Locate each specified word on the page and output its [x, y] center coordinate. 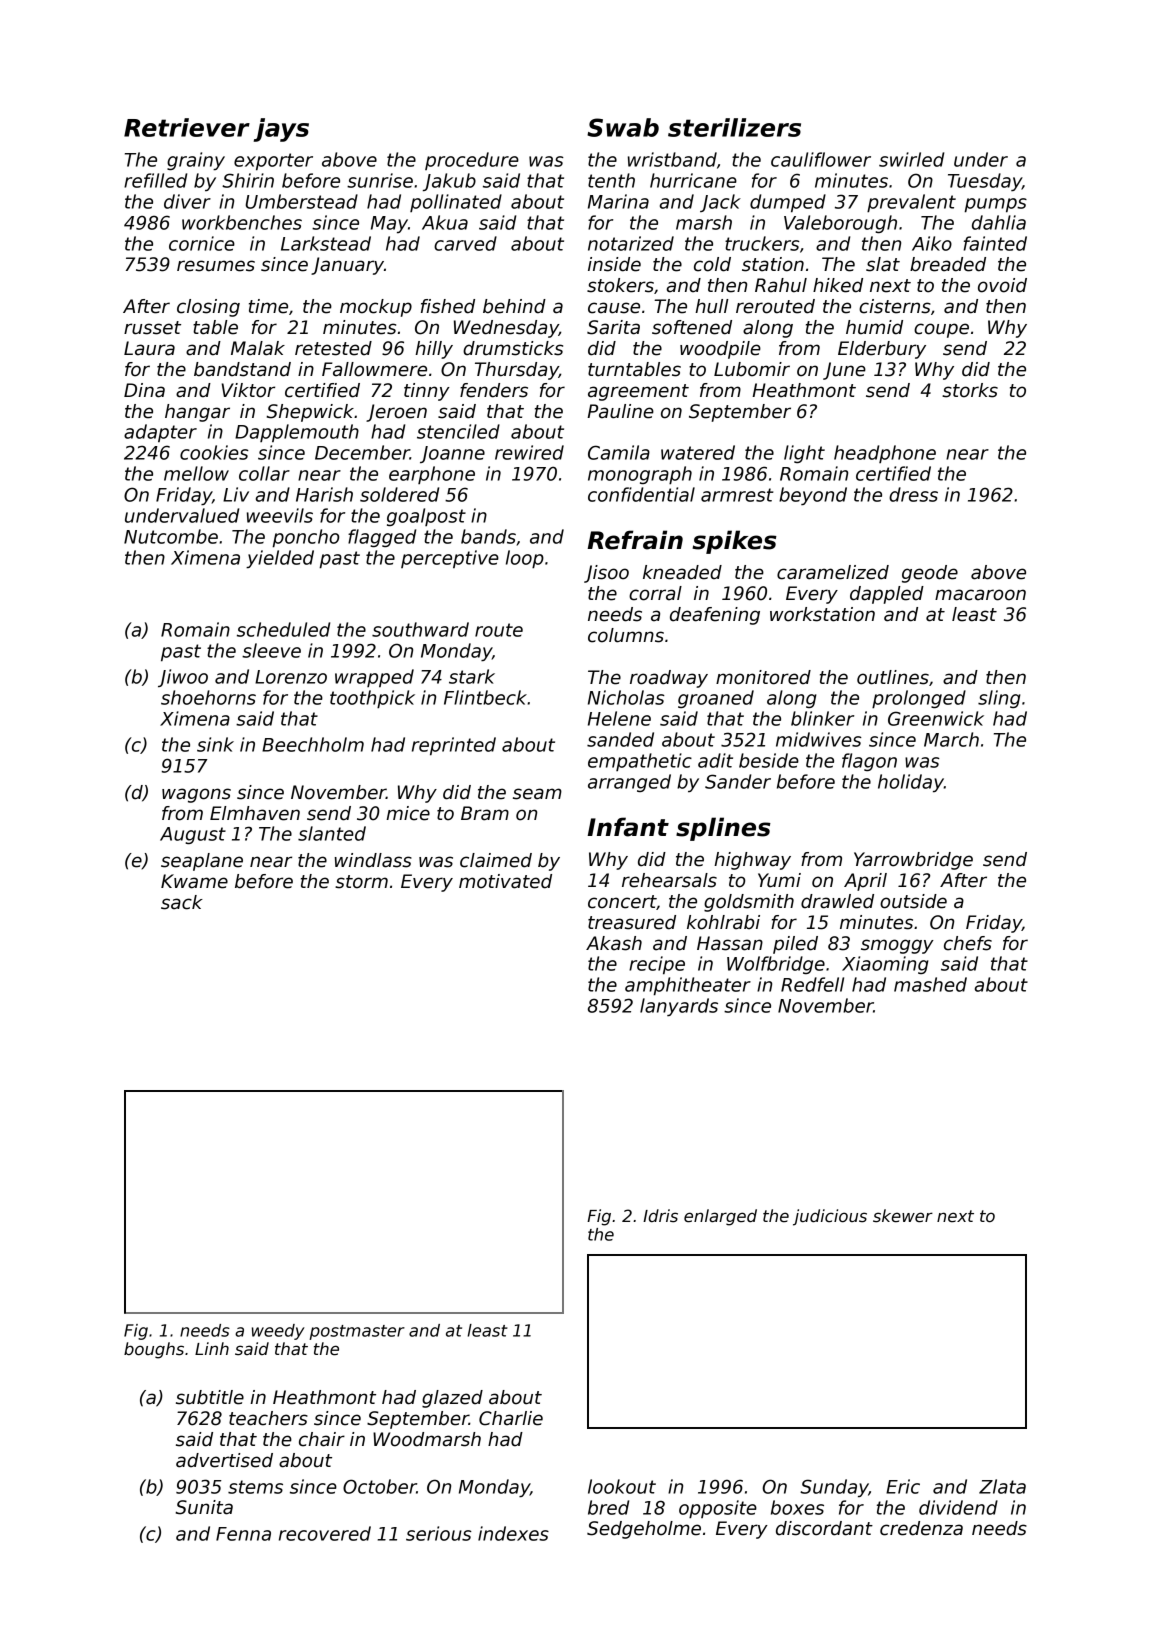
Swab [623, 127]
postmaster [357, 1332]
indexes [513, 1533]
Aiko [932, 243]
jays [281, 130]
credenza [921, 1528]
